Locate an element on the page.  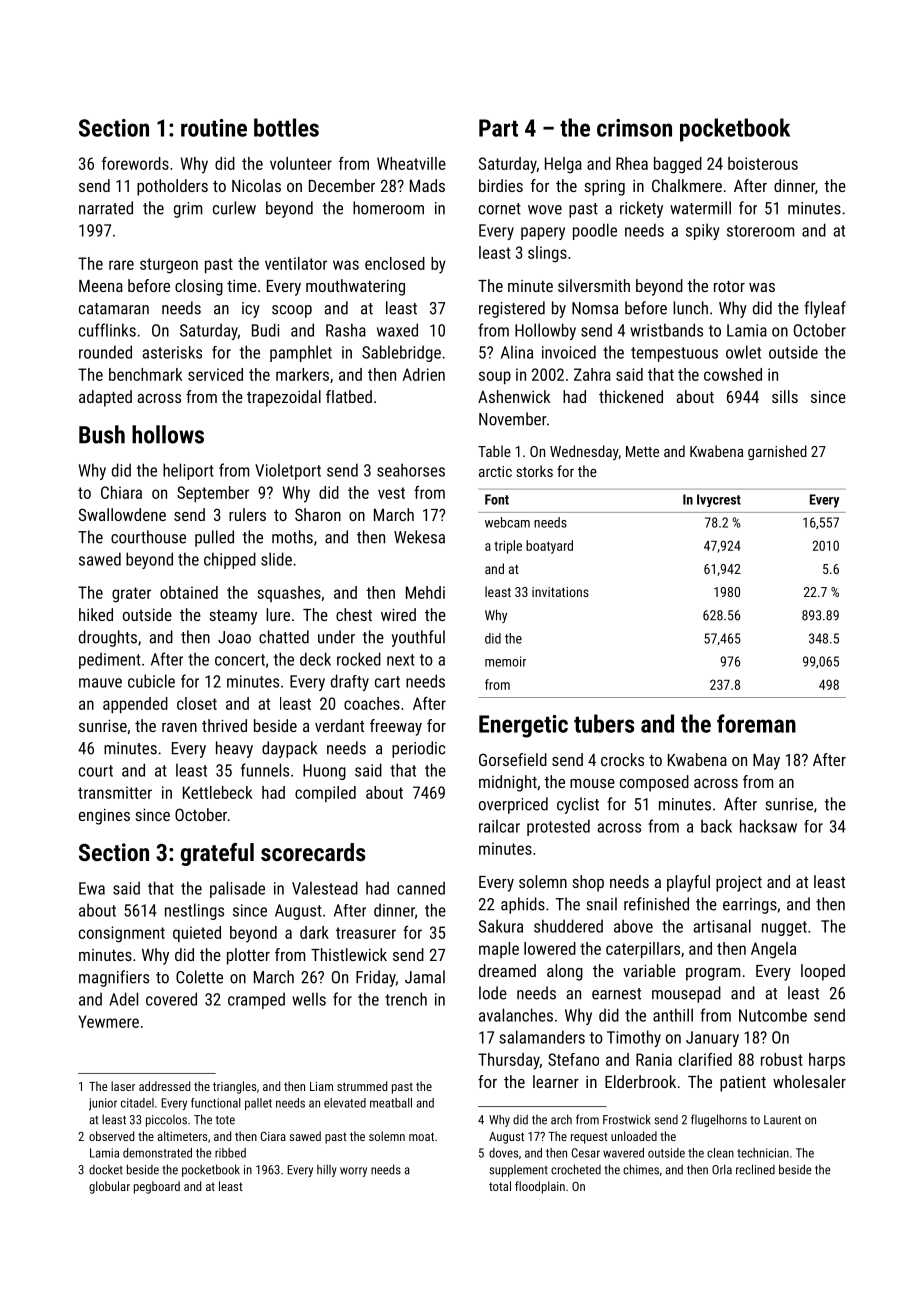
boisterous is located at coordinates (763, 163).
